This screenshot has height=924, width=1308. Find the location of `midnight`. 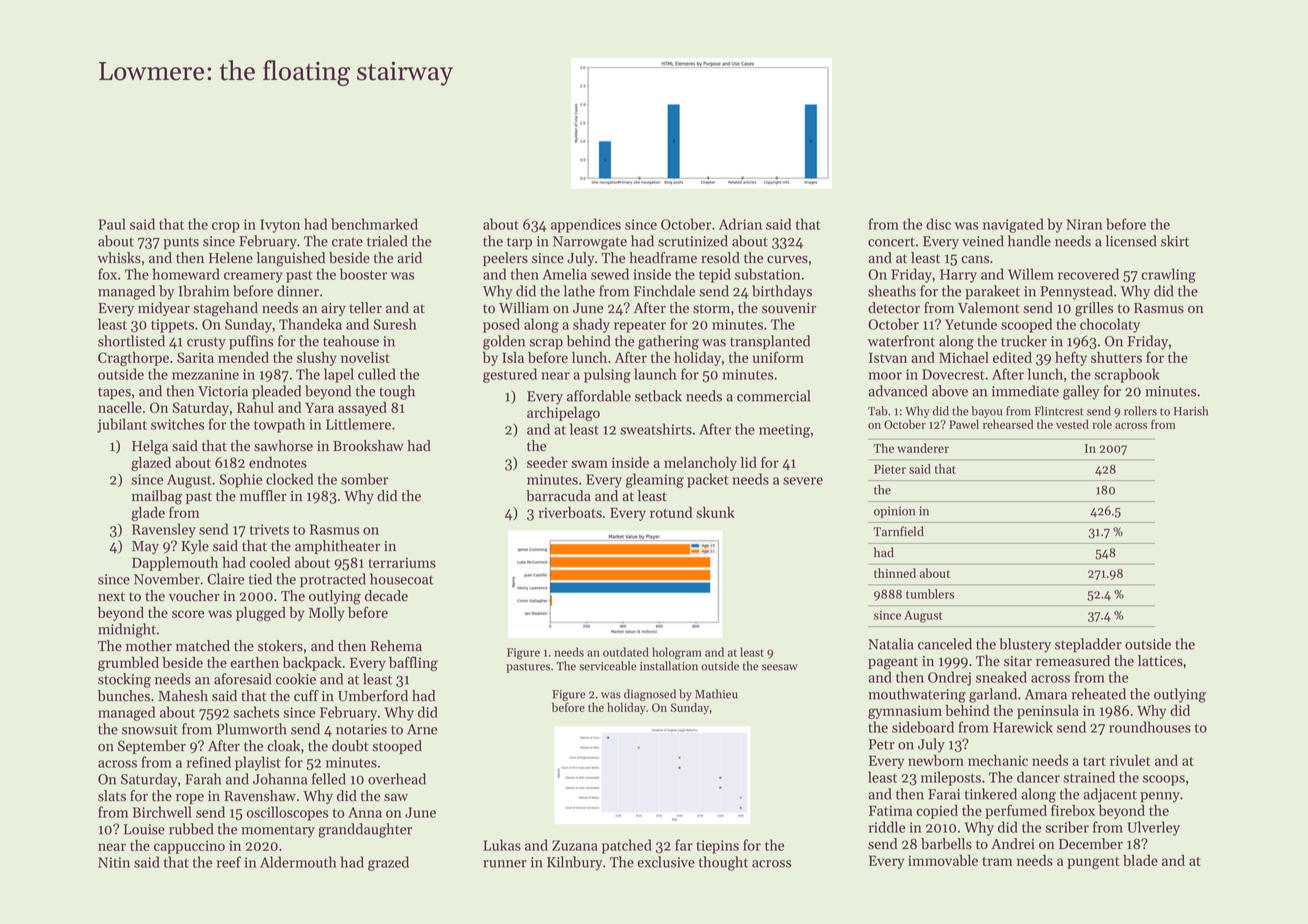

midnight is located at coordinates (127, 630).
